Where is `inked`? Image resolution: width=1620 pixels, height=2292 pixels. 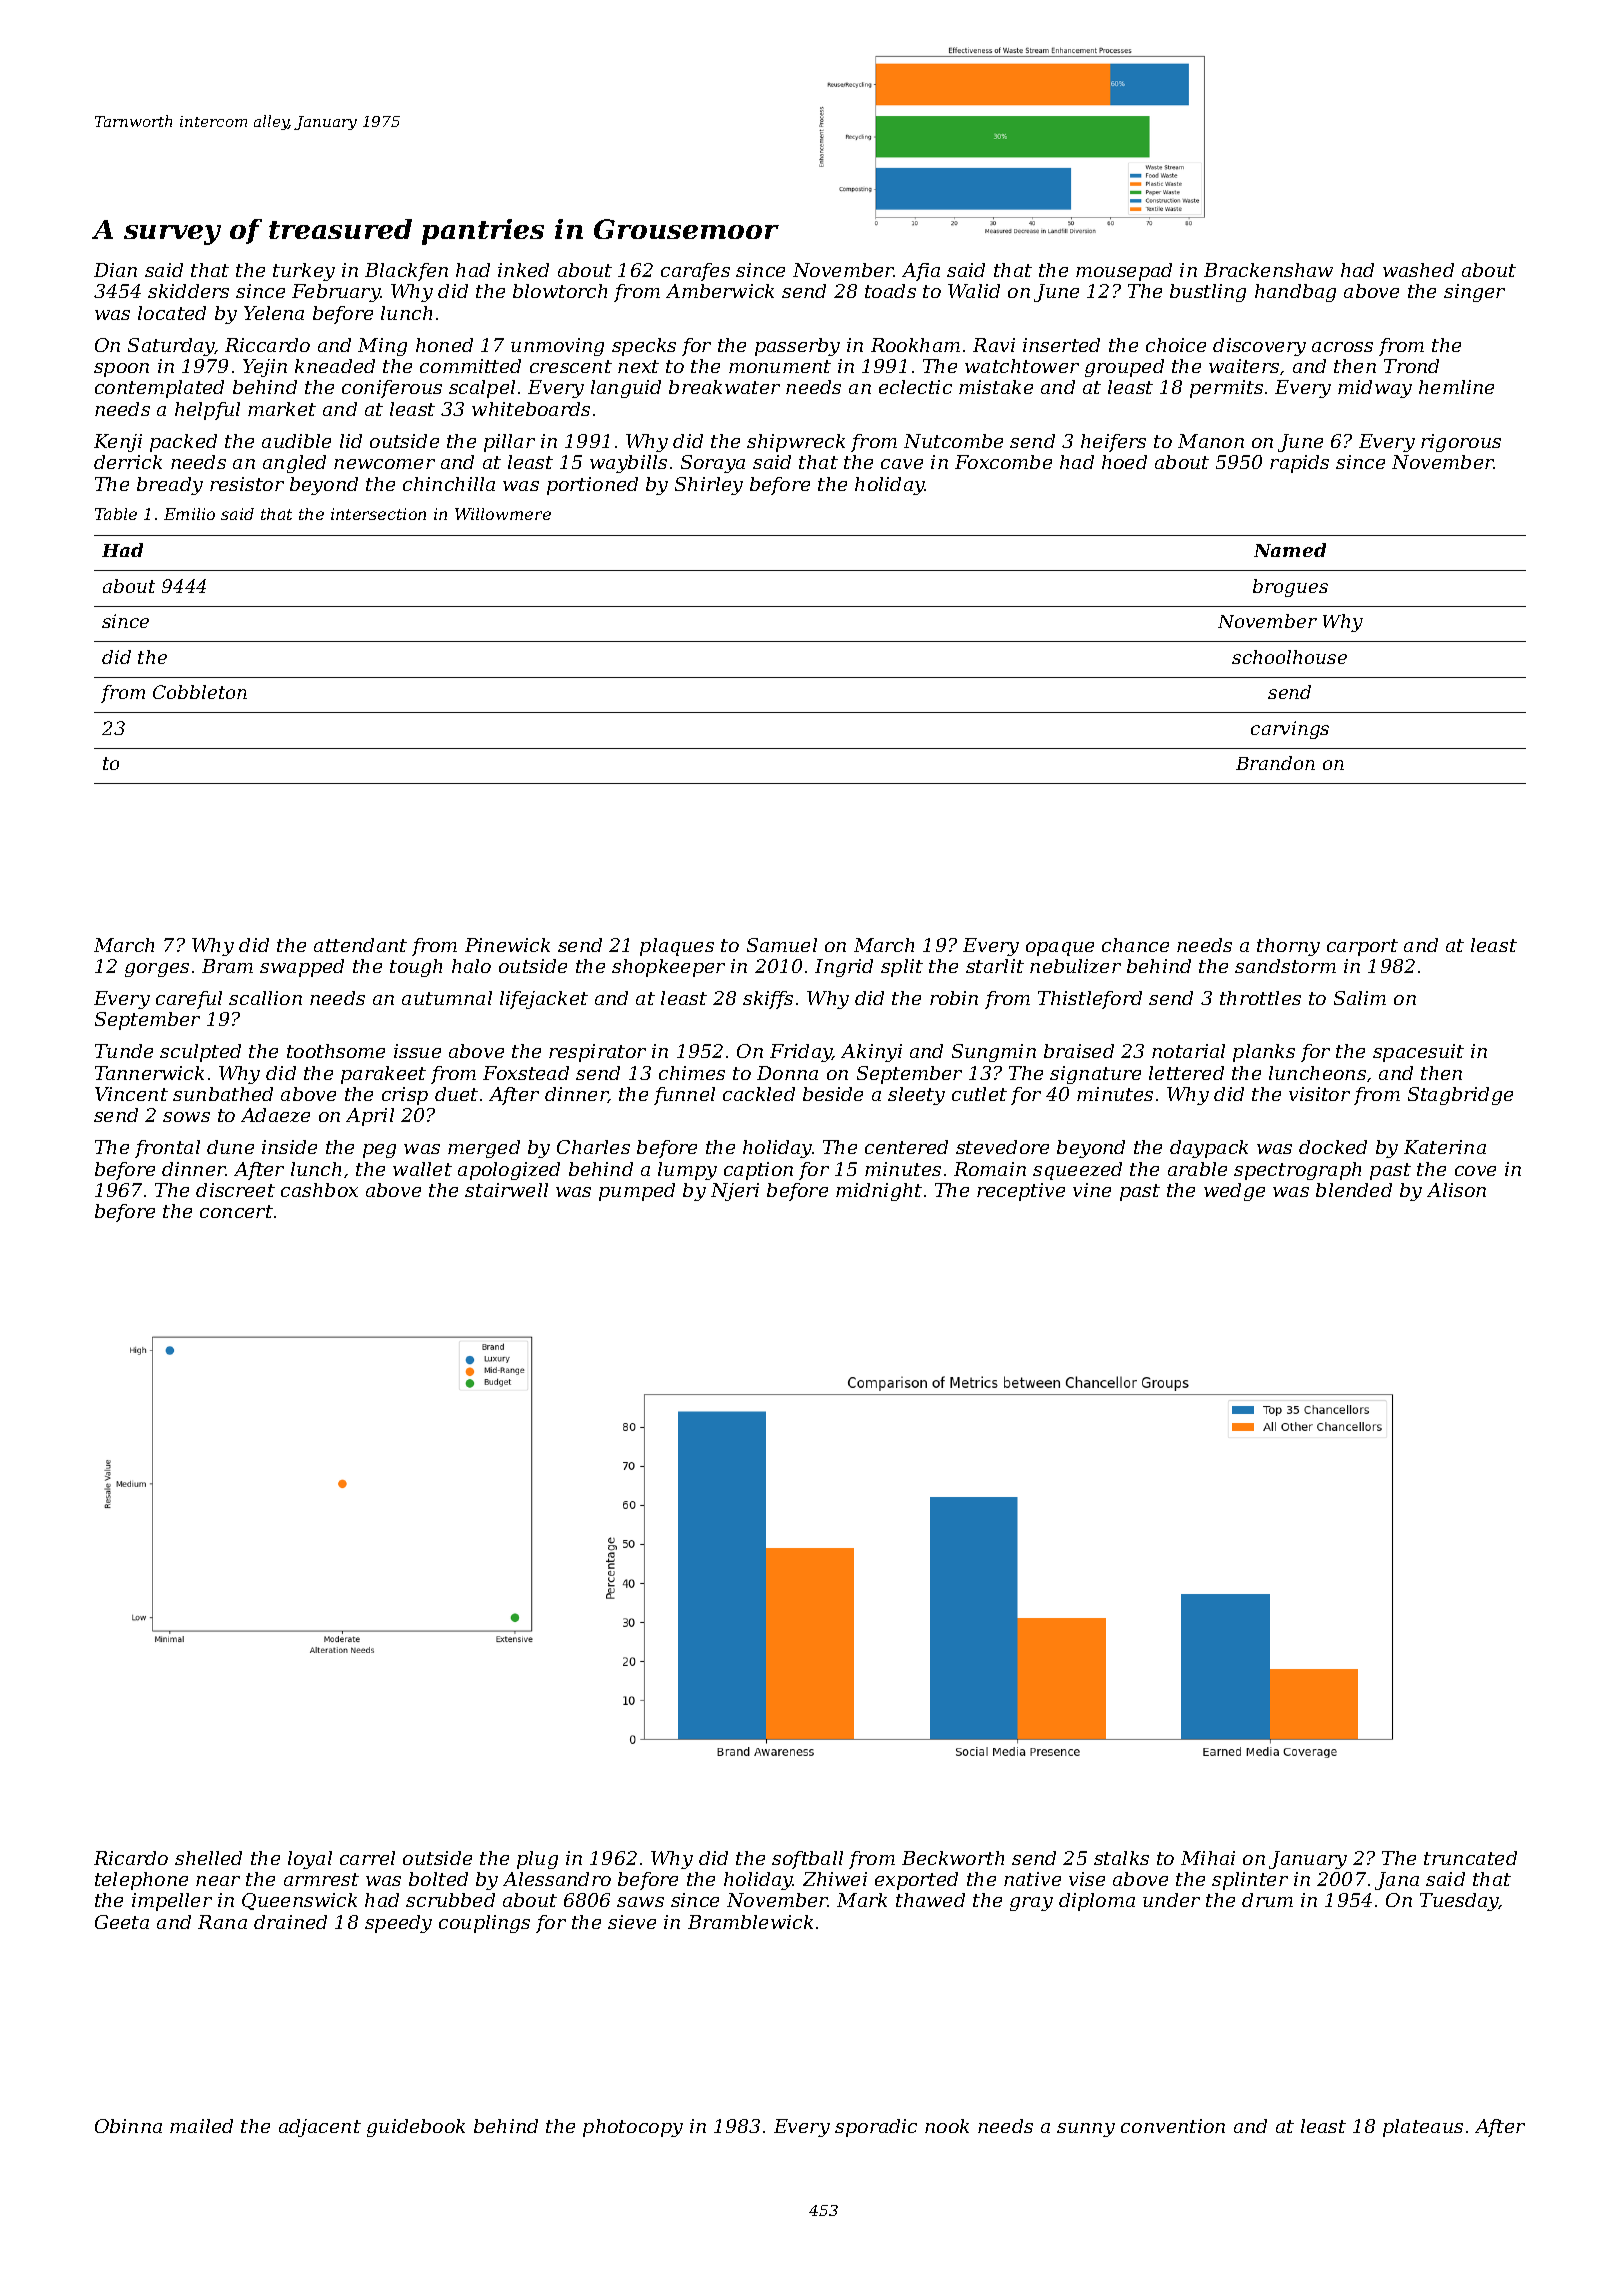 inked is located at coordinates (523, 270).
